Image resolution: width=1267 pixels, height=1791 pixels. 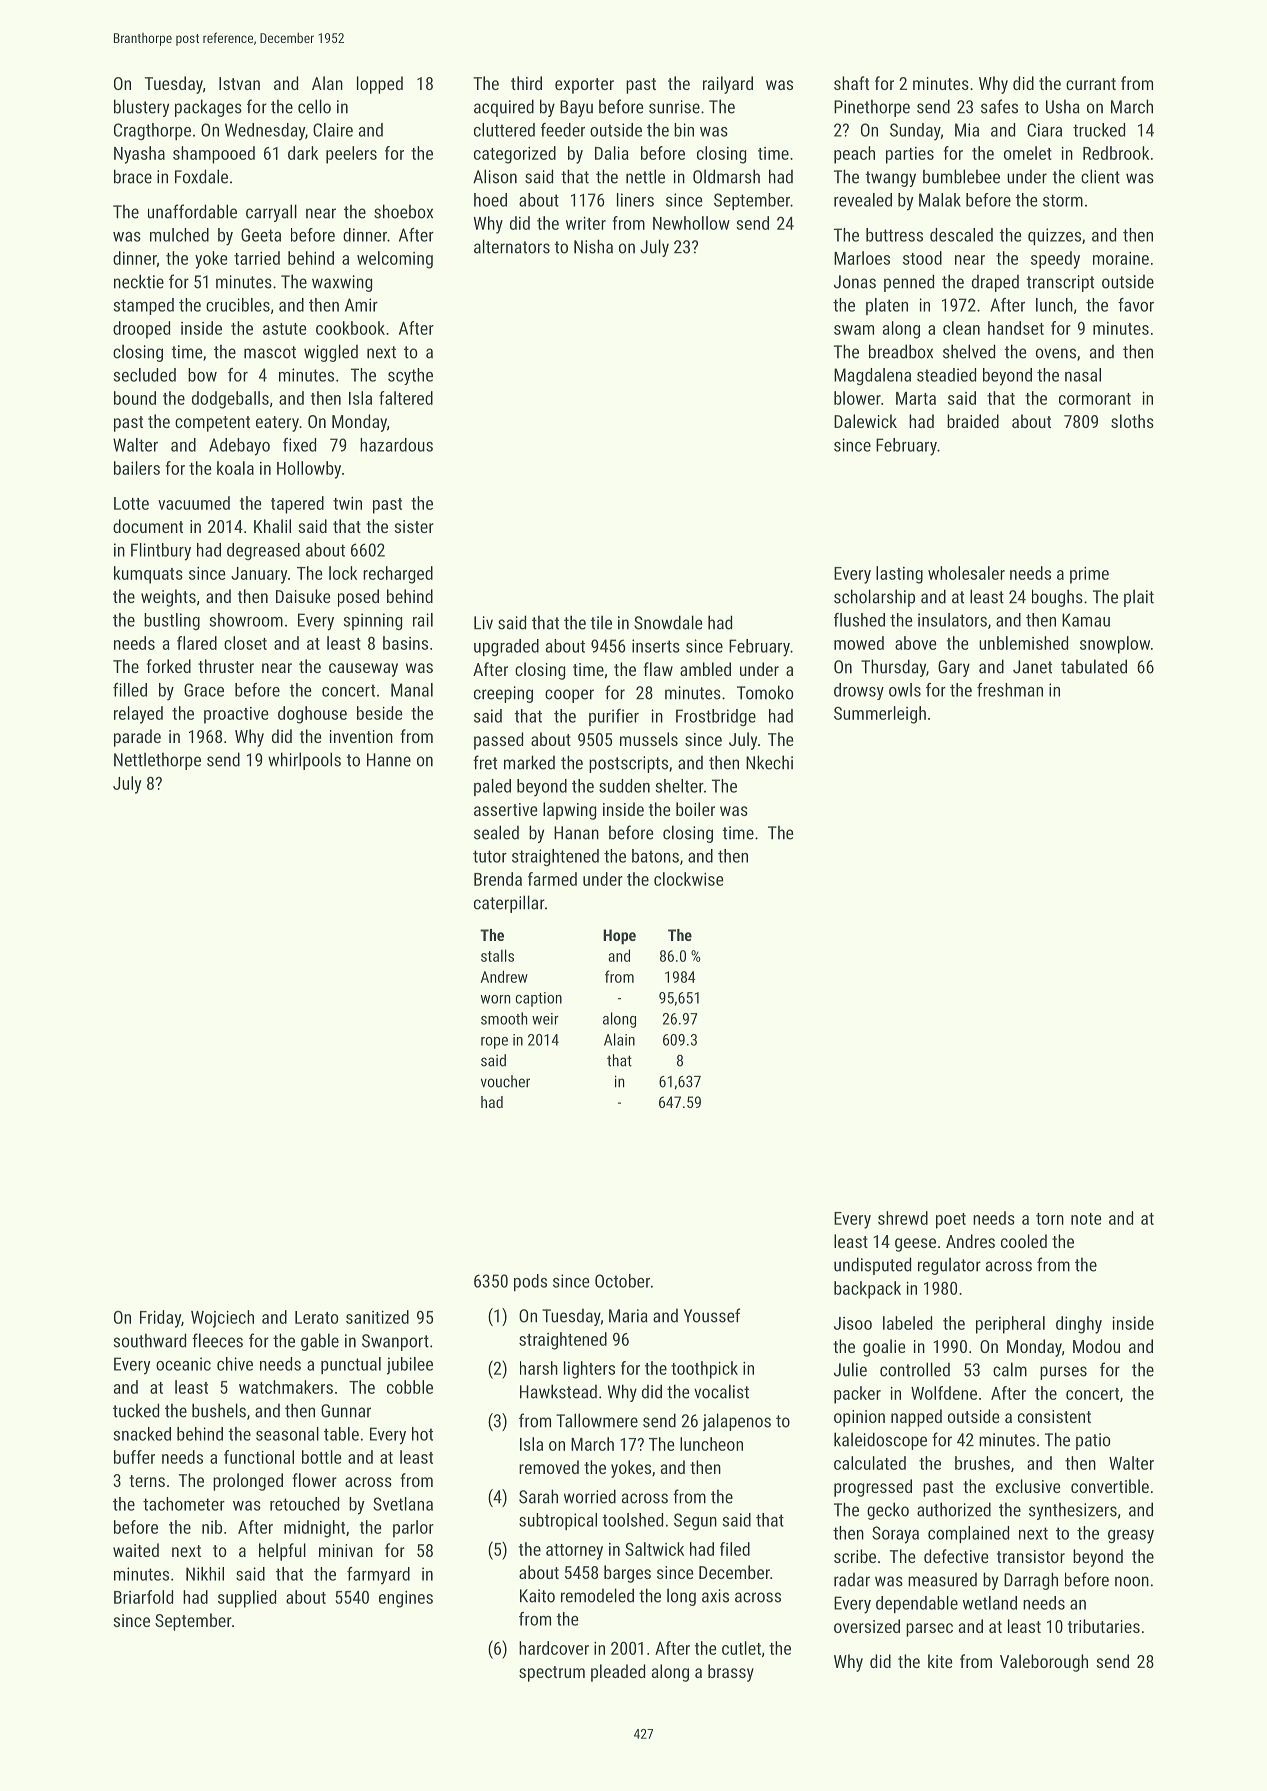 I want to click on supplied, so click(x=247, y=1599).
